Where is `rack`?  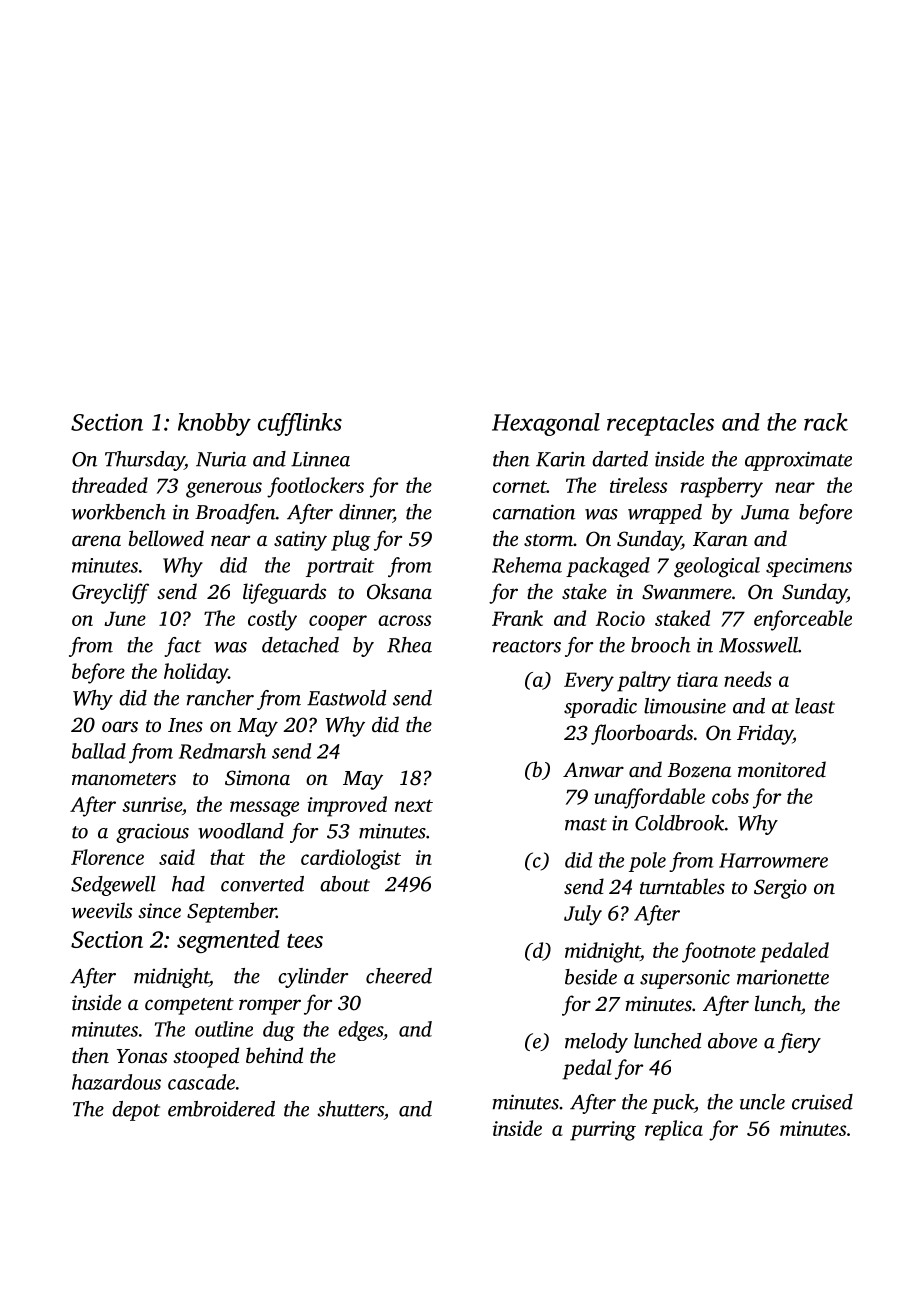
rack is located at coordinates (826, 422).
